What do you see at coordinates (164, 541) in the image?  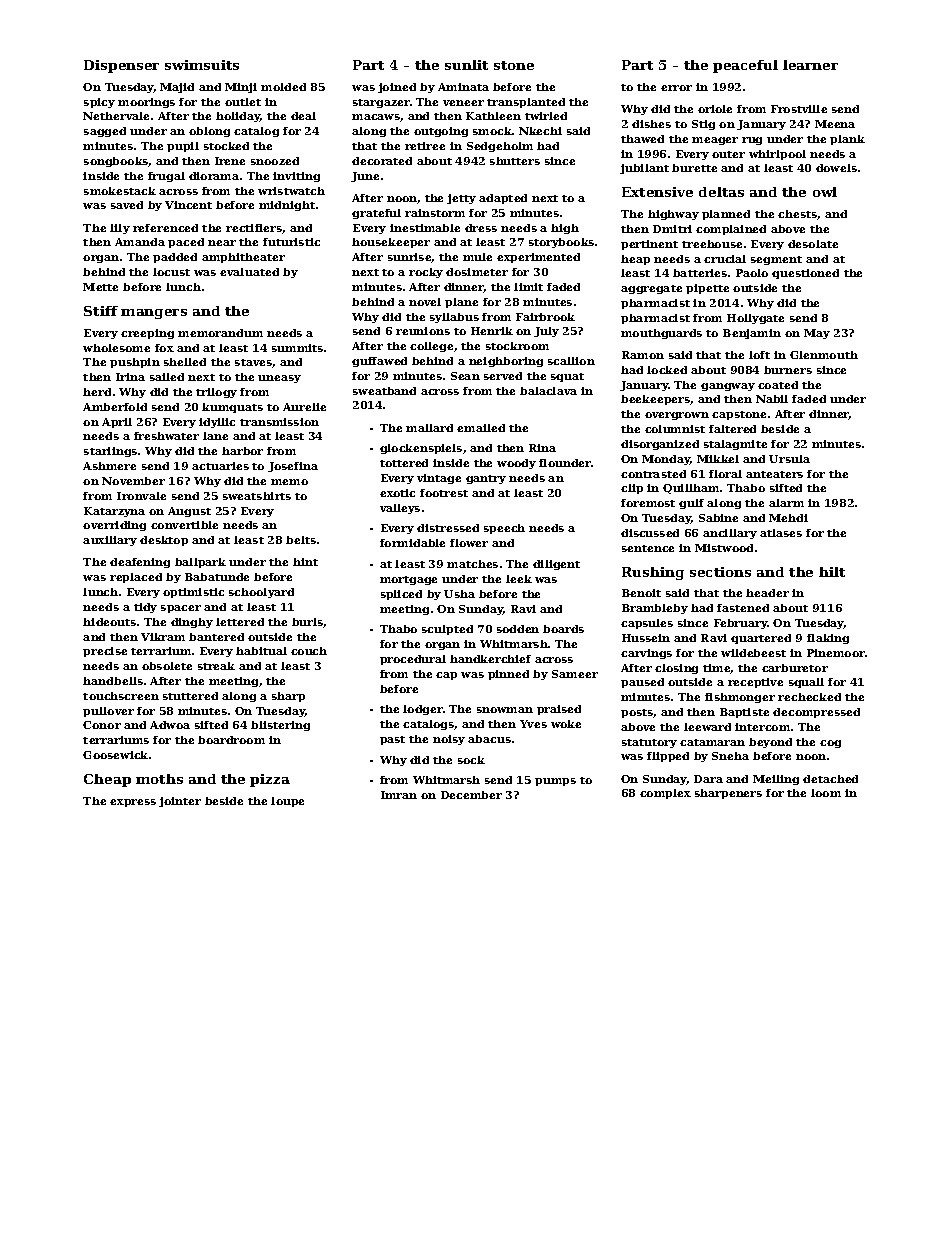 I see `desktop` at bounding box center [164, 541].
